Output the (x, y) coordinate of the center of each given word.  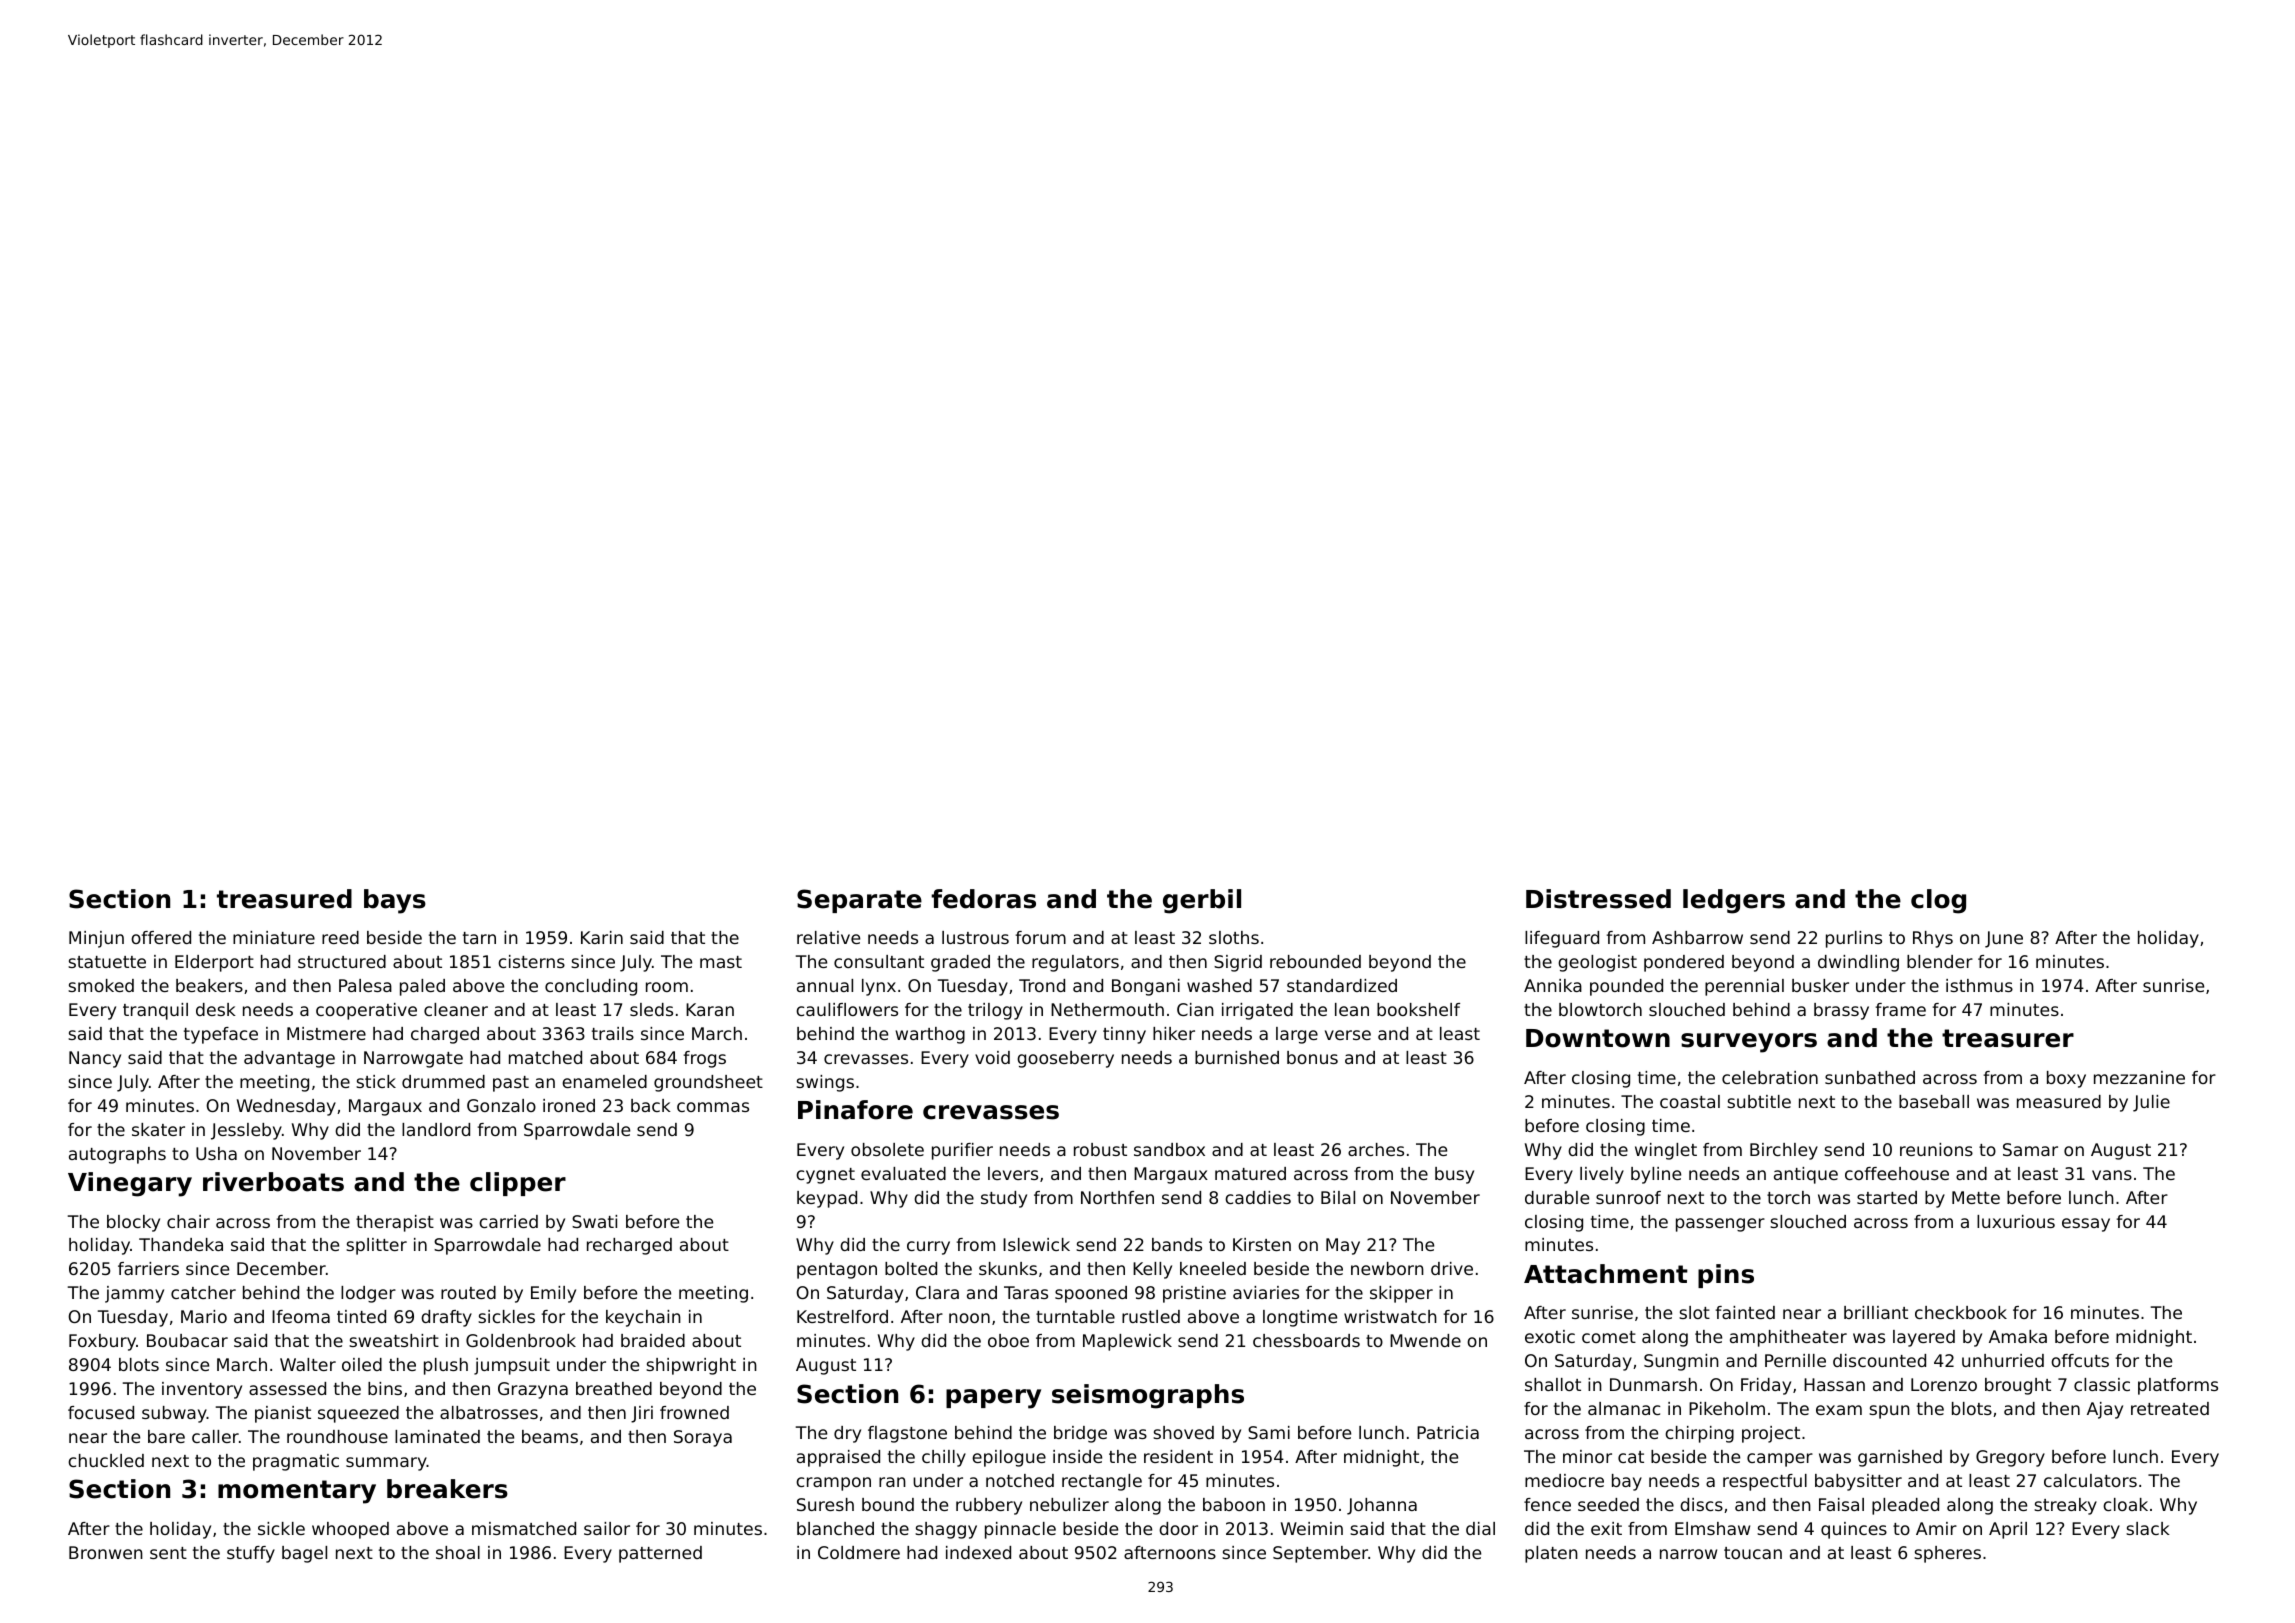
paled (422, 987)
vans (2112, 1175)
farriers (148, 1268)
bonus (1312, 1057)
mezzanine (2139, 1077)
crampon (833, 1484)
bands (1177, 1244)
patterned (660, 1554)
